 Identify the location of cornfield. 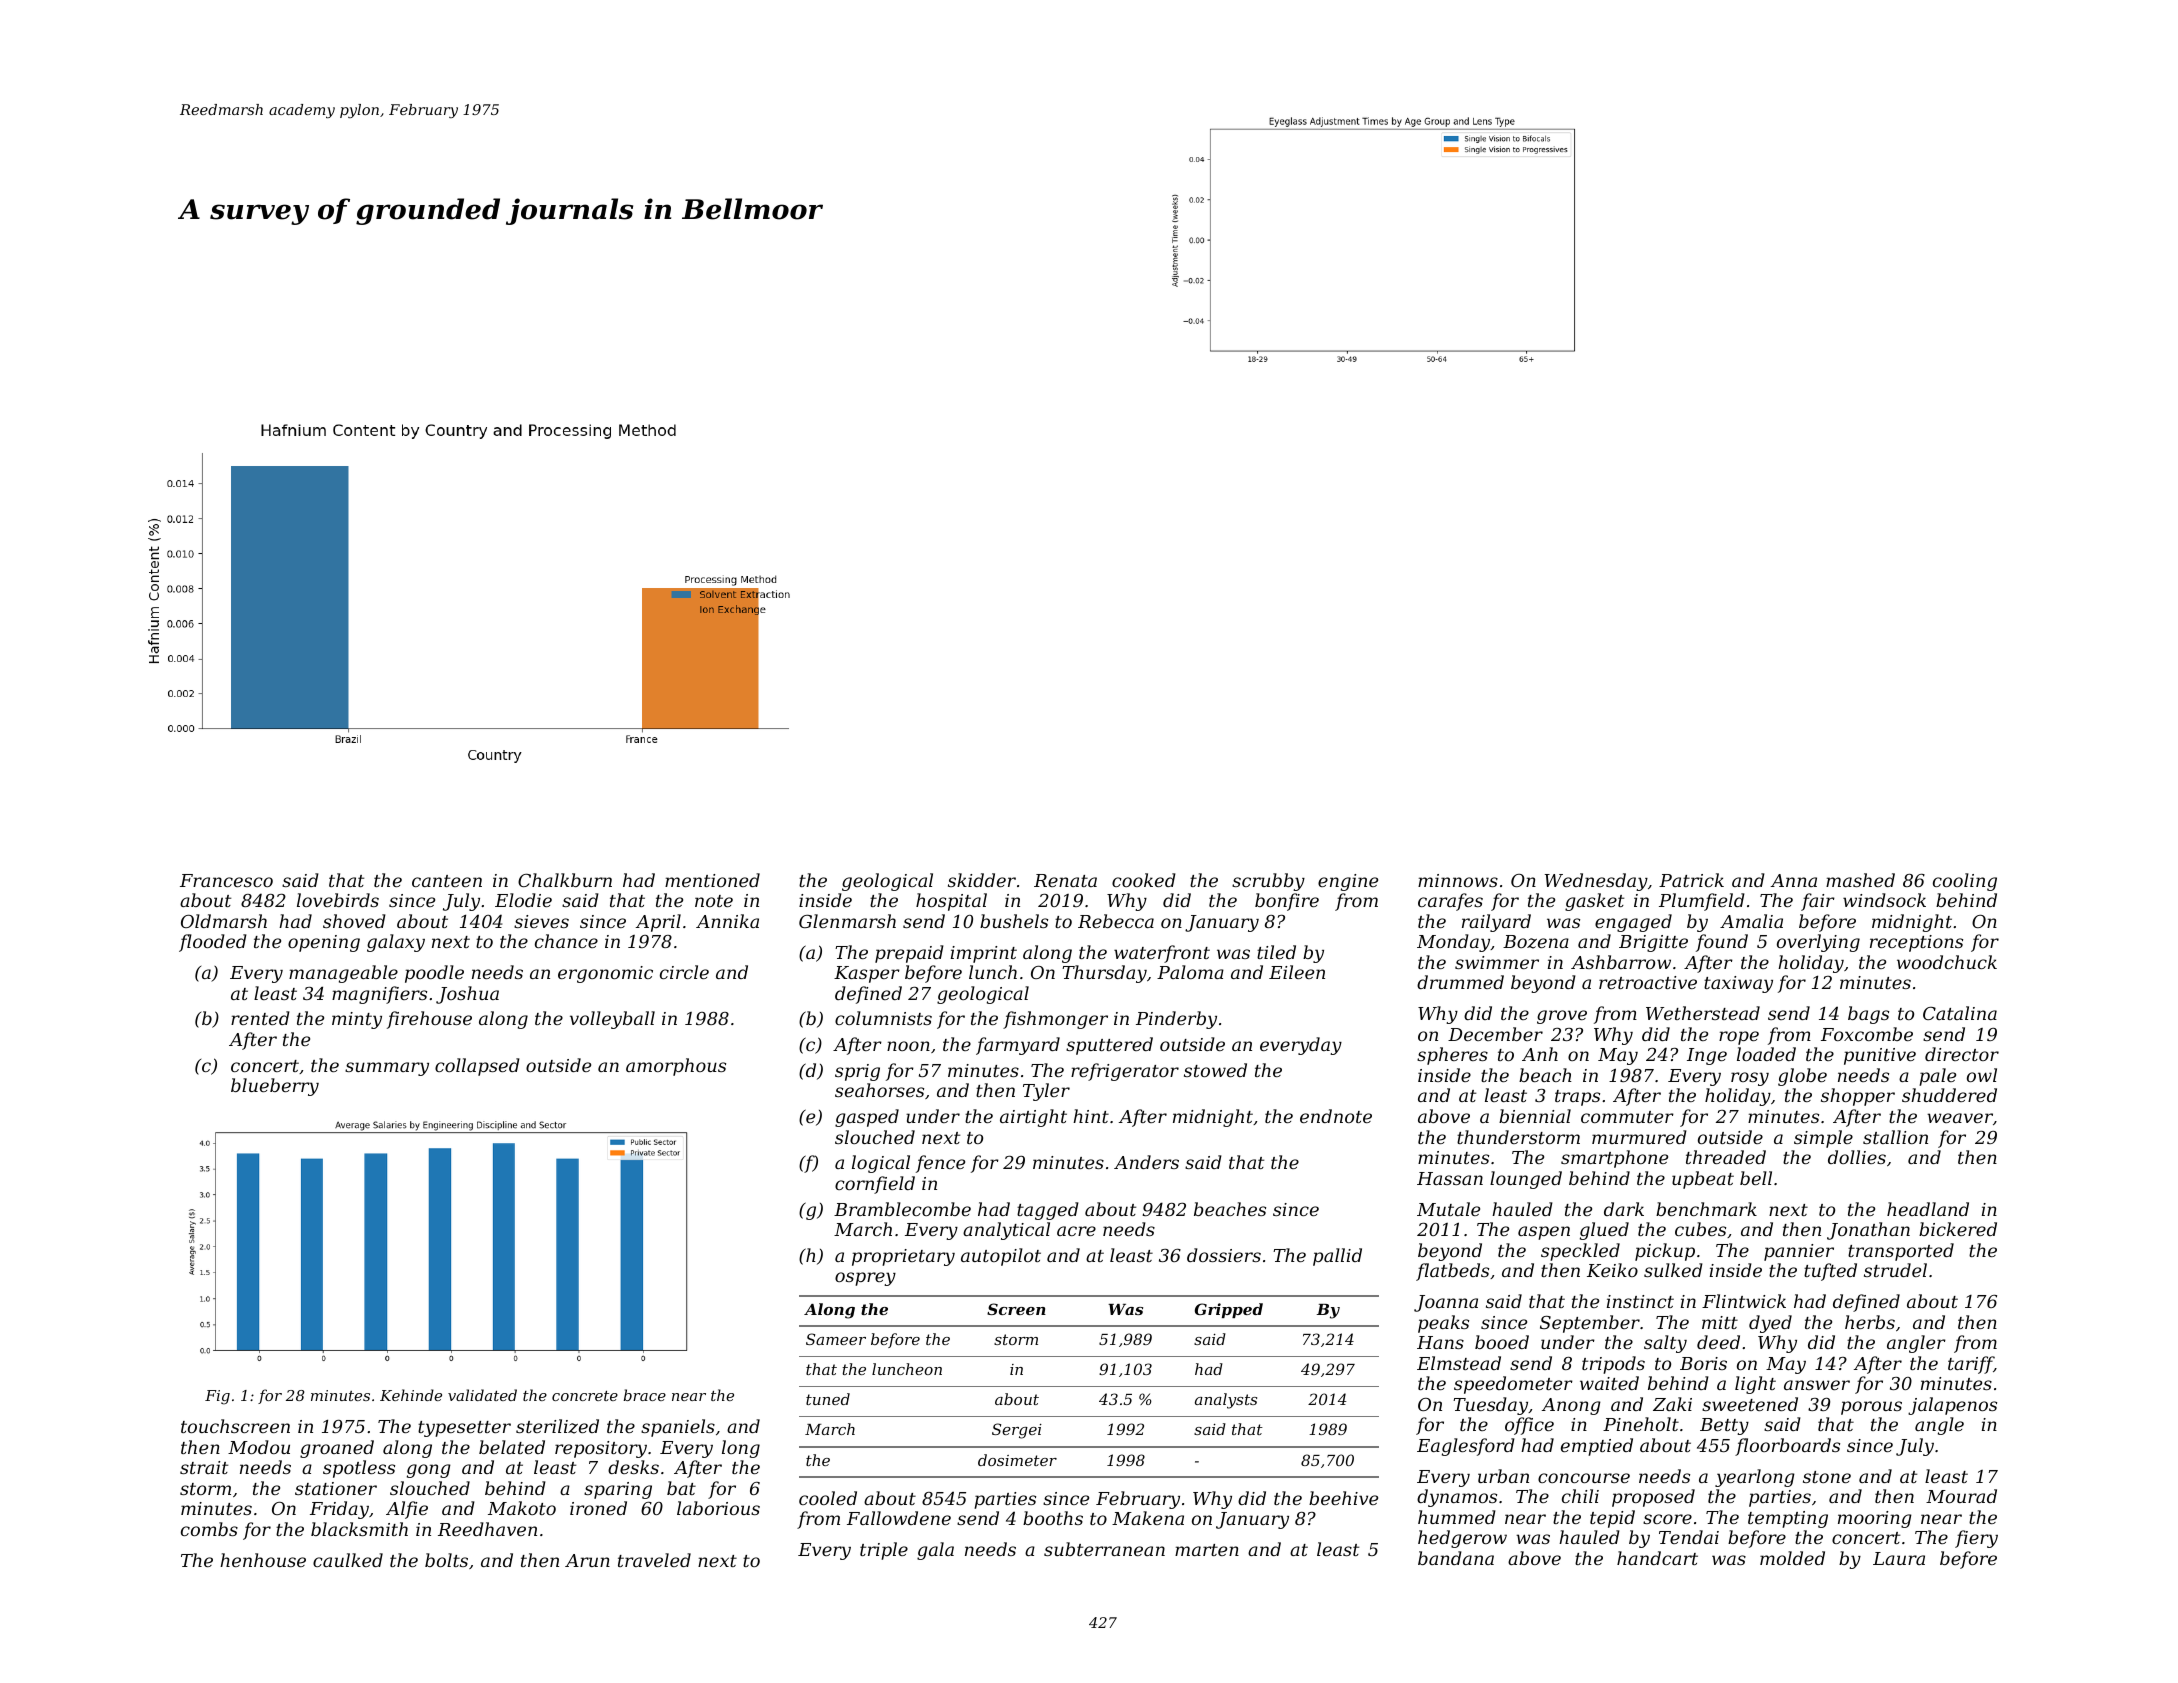
(875, 1185).
